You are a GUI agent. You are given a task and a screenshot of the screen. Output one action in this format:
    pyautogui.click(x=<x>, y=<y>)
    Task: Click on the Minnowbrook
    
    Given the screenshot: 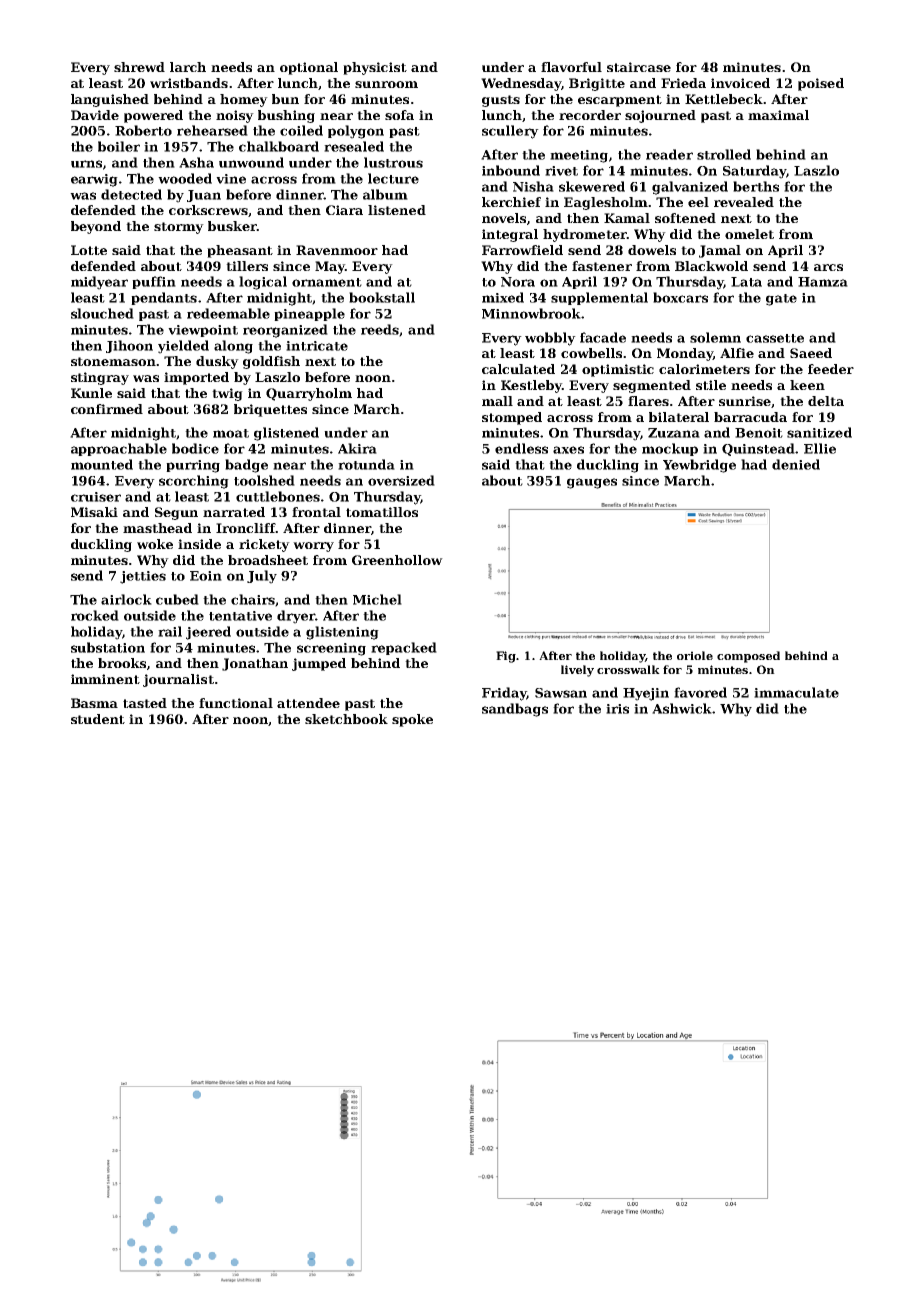 What is the action you would take?
    pyautogui.click(x=531, y=313)
